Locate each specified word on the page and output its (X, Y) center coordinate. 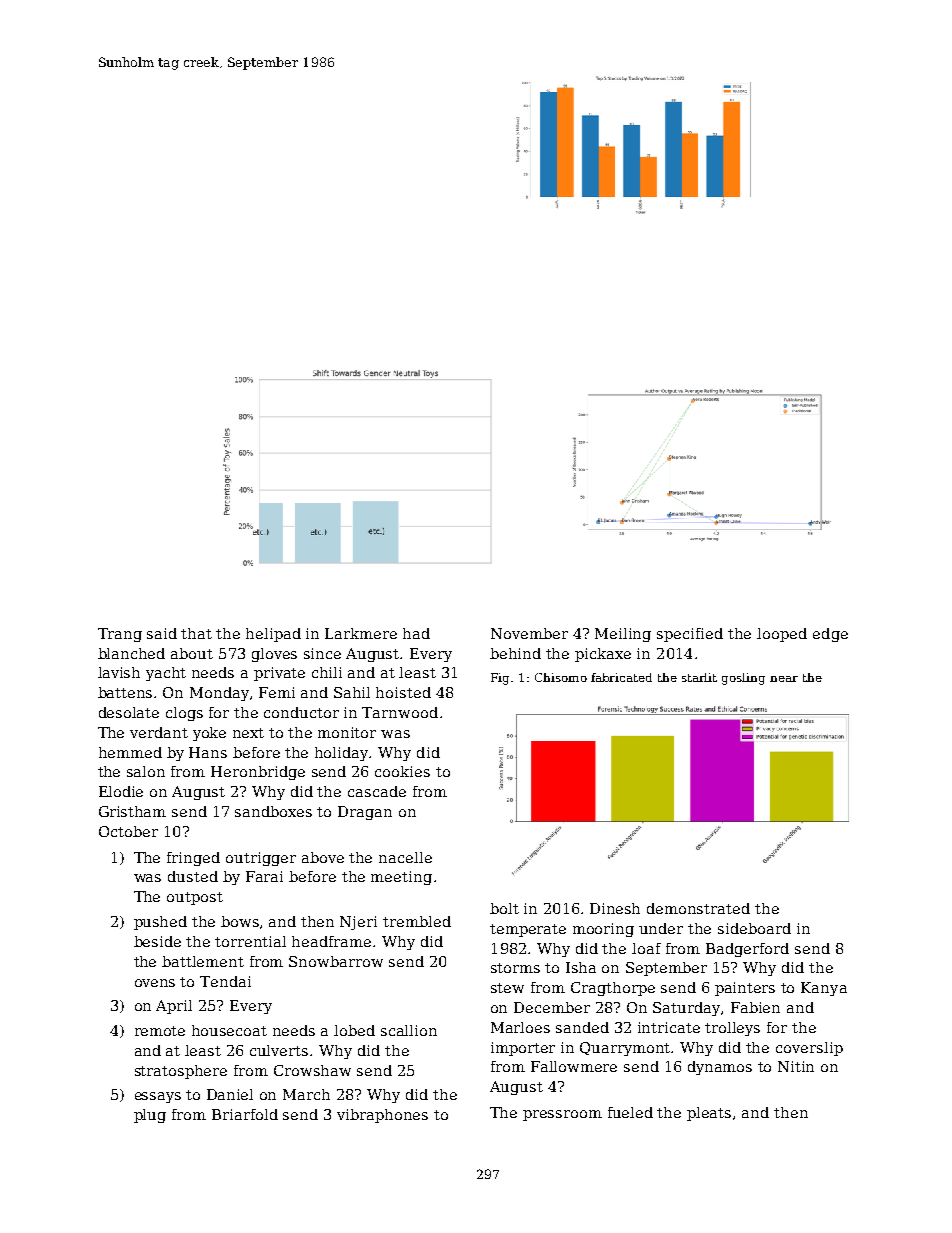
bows (240, 921)
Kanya (824, 989)
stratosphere (181, 1072)
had (416, 633)
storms (515, 968)
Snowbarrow (336, 961)
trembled (417, 921)
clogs (184, 714)
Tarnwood (400, 712)
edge (830, 635)
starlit (699, 677)
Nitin (796, 1066)
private (279, 674)
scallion (409, 1030)
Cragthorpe (613, 989)
